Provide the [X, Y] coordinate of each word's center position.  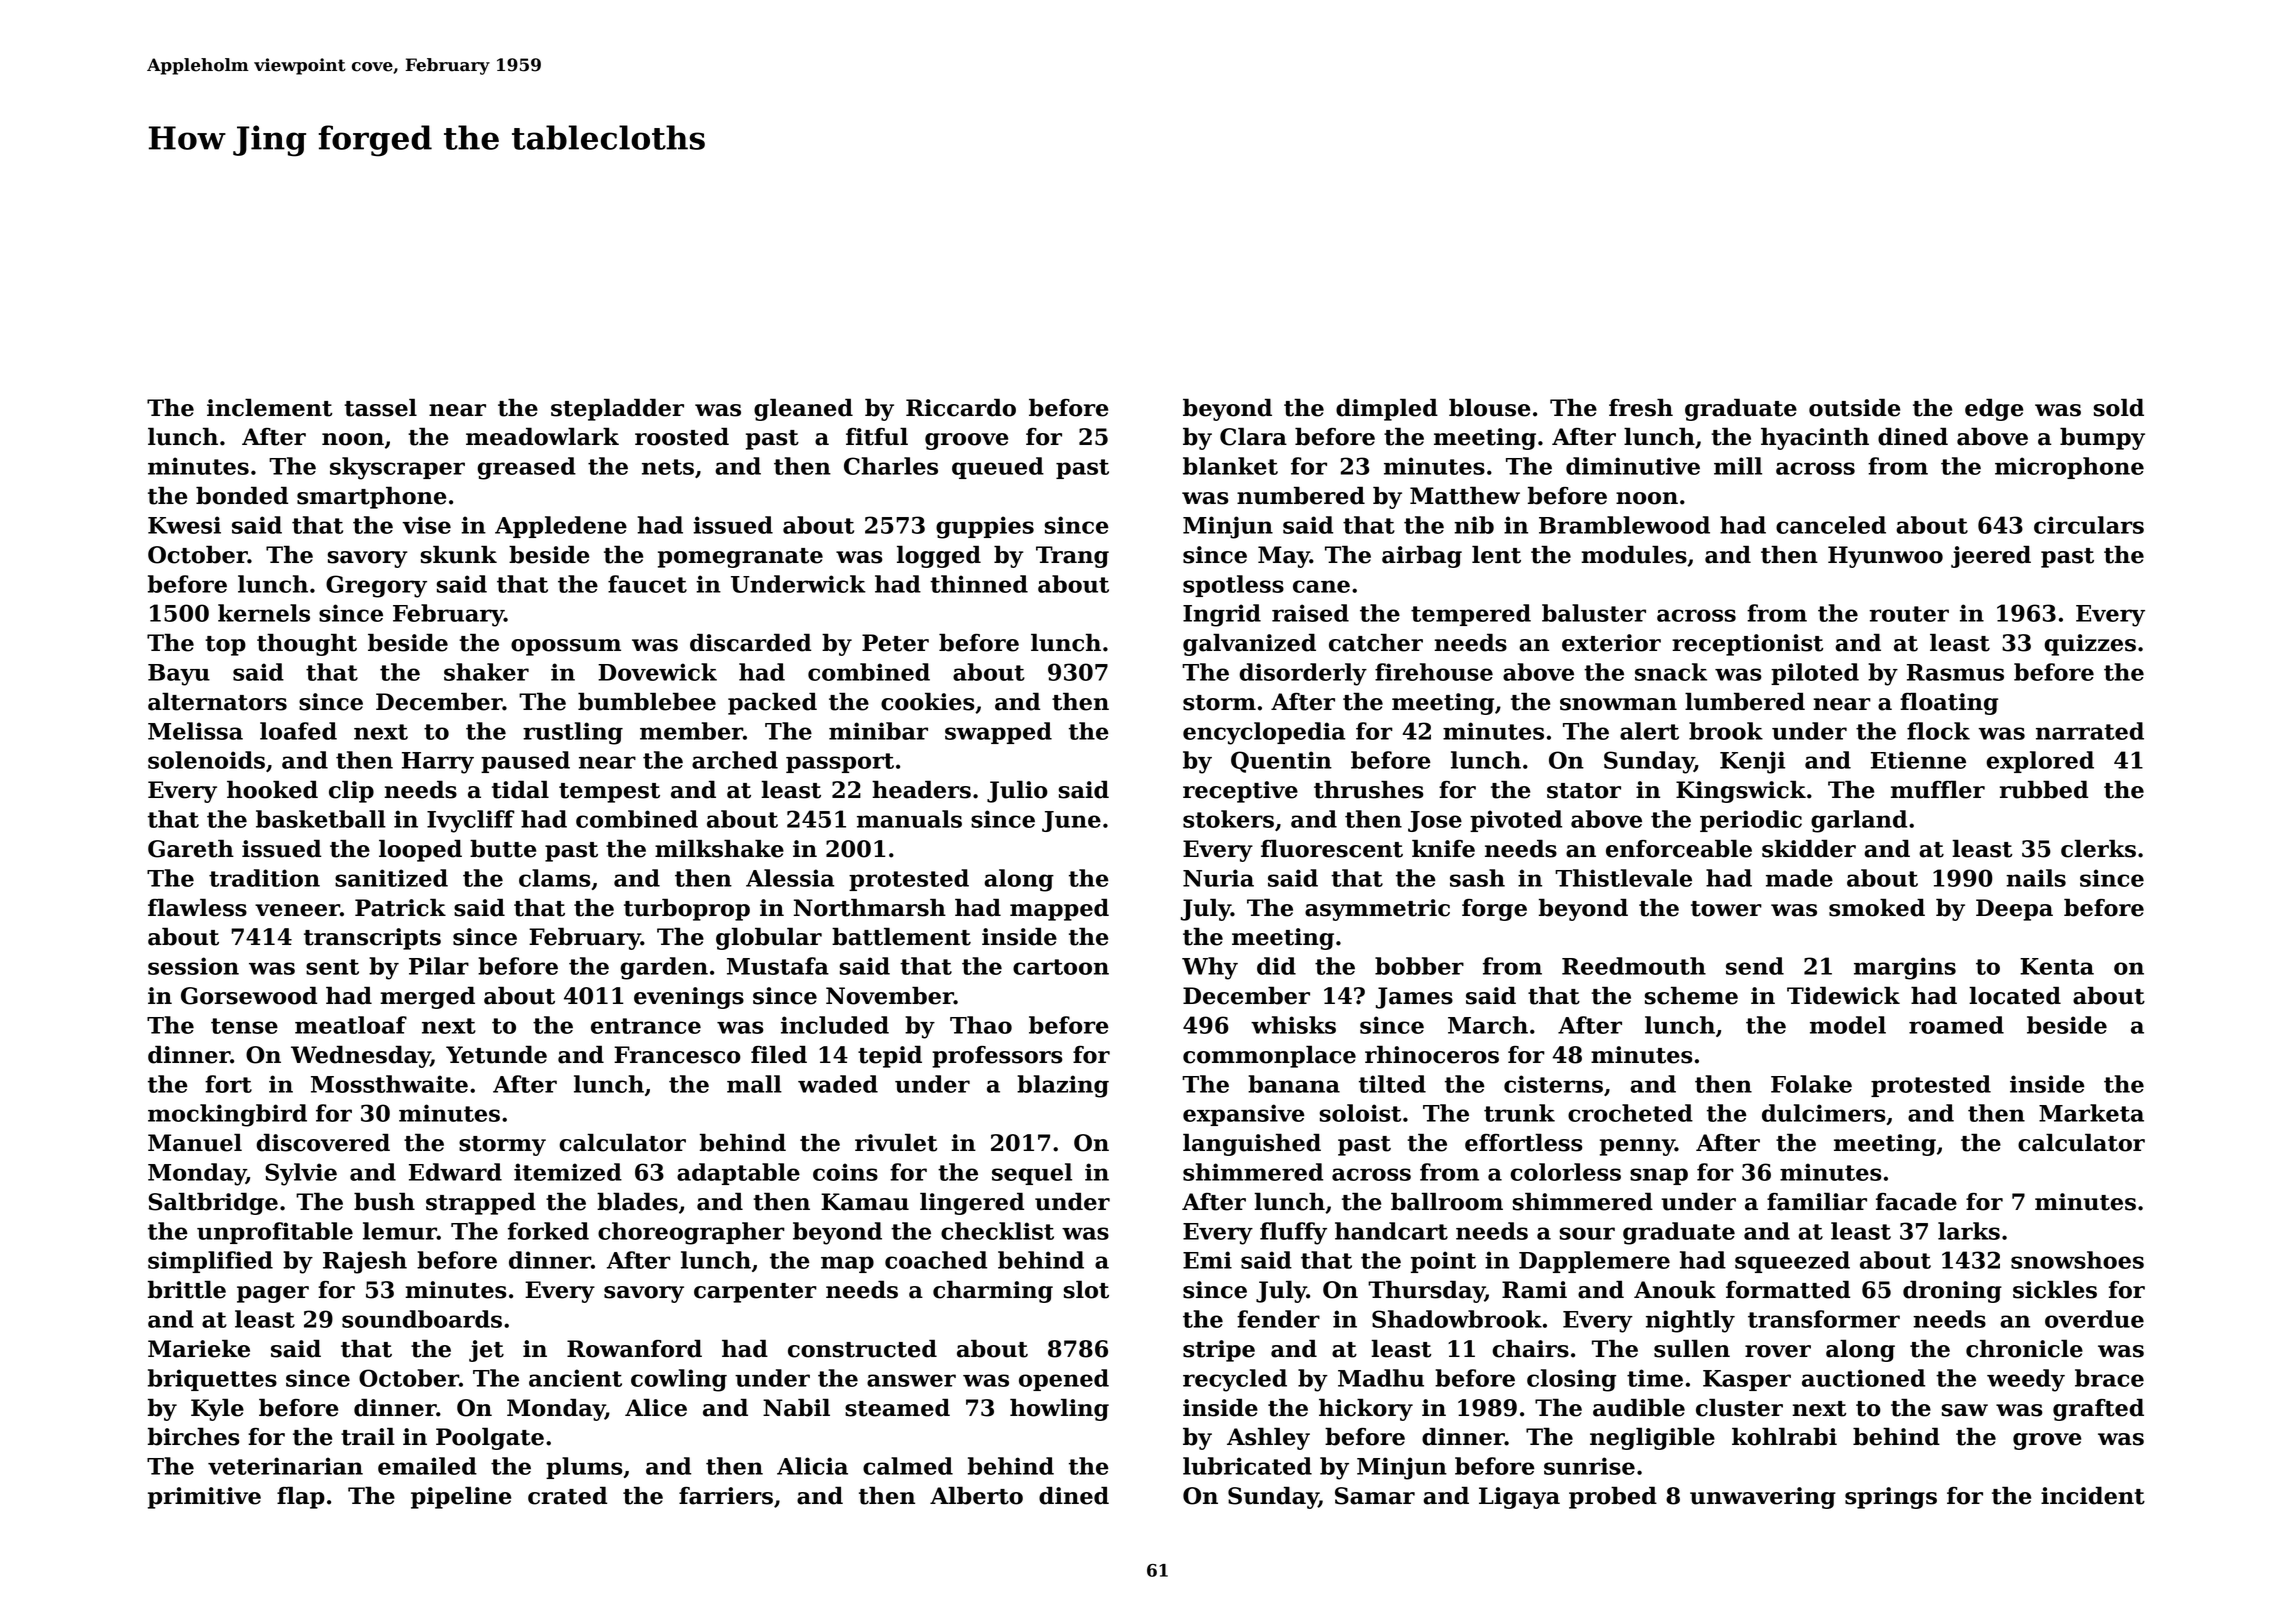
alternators [217, 702]
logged [939, 557]
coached [936, 1260]
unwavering [1763, 1498]
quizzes [2090, 645]
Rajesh [365, 1262]
